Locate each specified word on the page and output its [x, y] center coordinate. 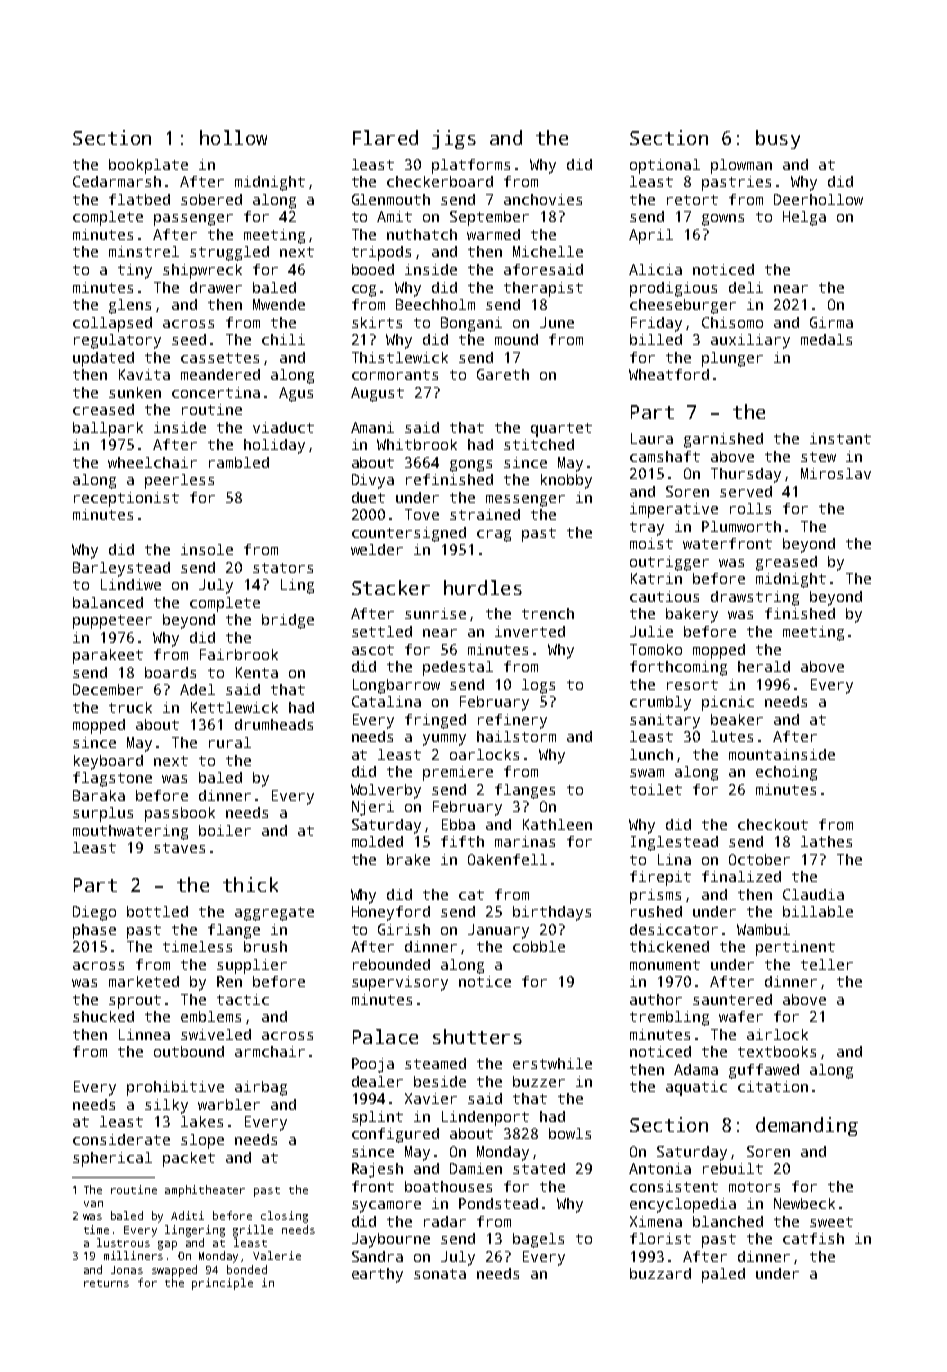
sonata [440, 1274]
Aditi [187, 1215]
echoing [786, 773]
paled [723, 1275]
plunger [732, 359]
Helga [804, 218]
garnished [723, 440]
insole [207, 549]
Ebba [458, 824]
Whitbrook [417, 444]
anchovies [543, 199]
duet [368, 497]
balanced [108, 602]
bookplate [148, 166]
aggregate [274, 914]
